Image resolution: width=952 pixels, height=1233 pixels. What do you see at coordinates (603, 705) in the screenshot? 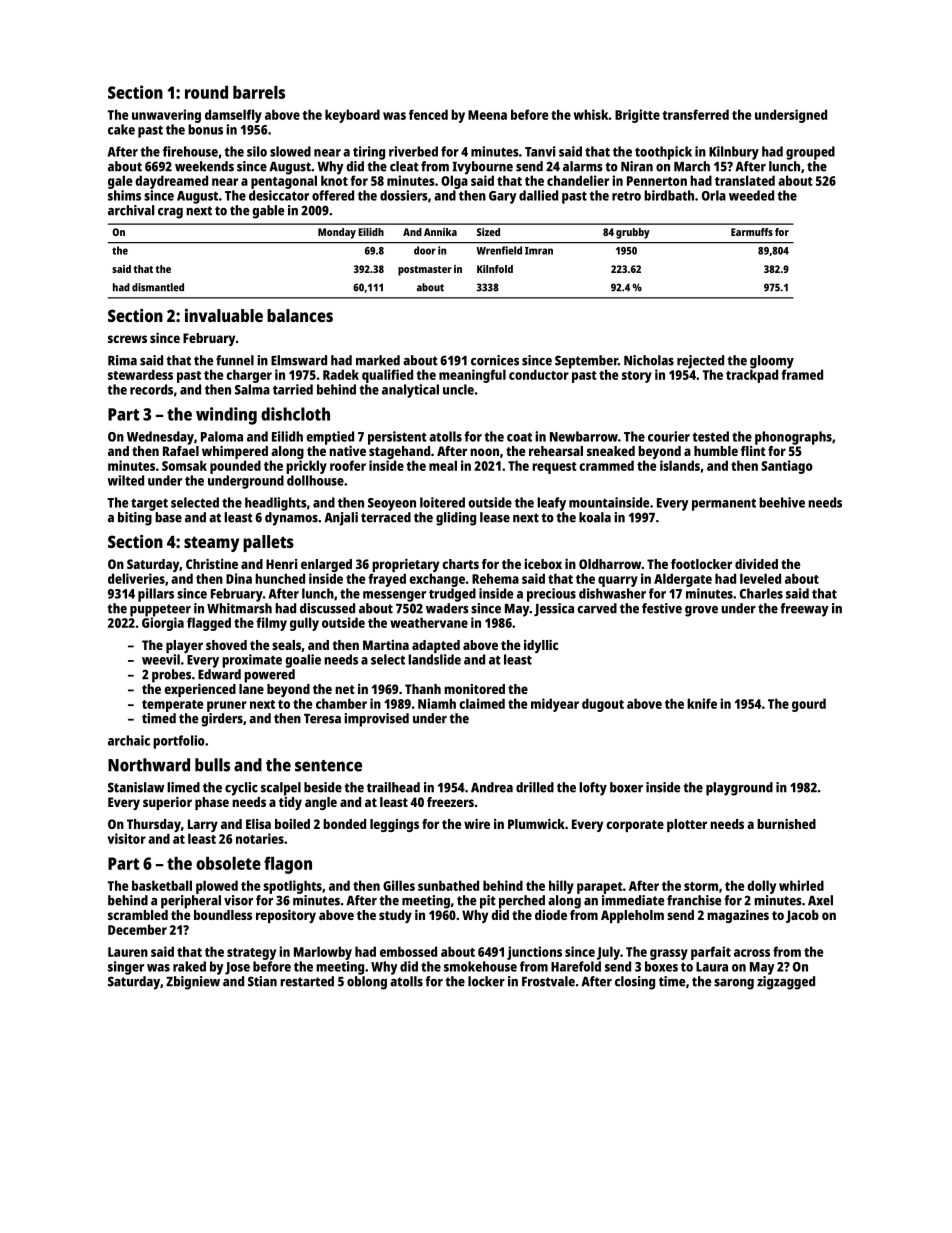
I see `dugout` at bounding box center [603, 705].
